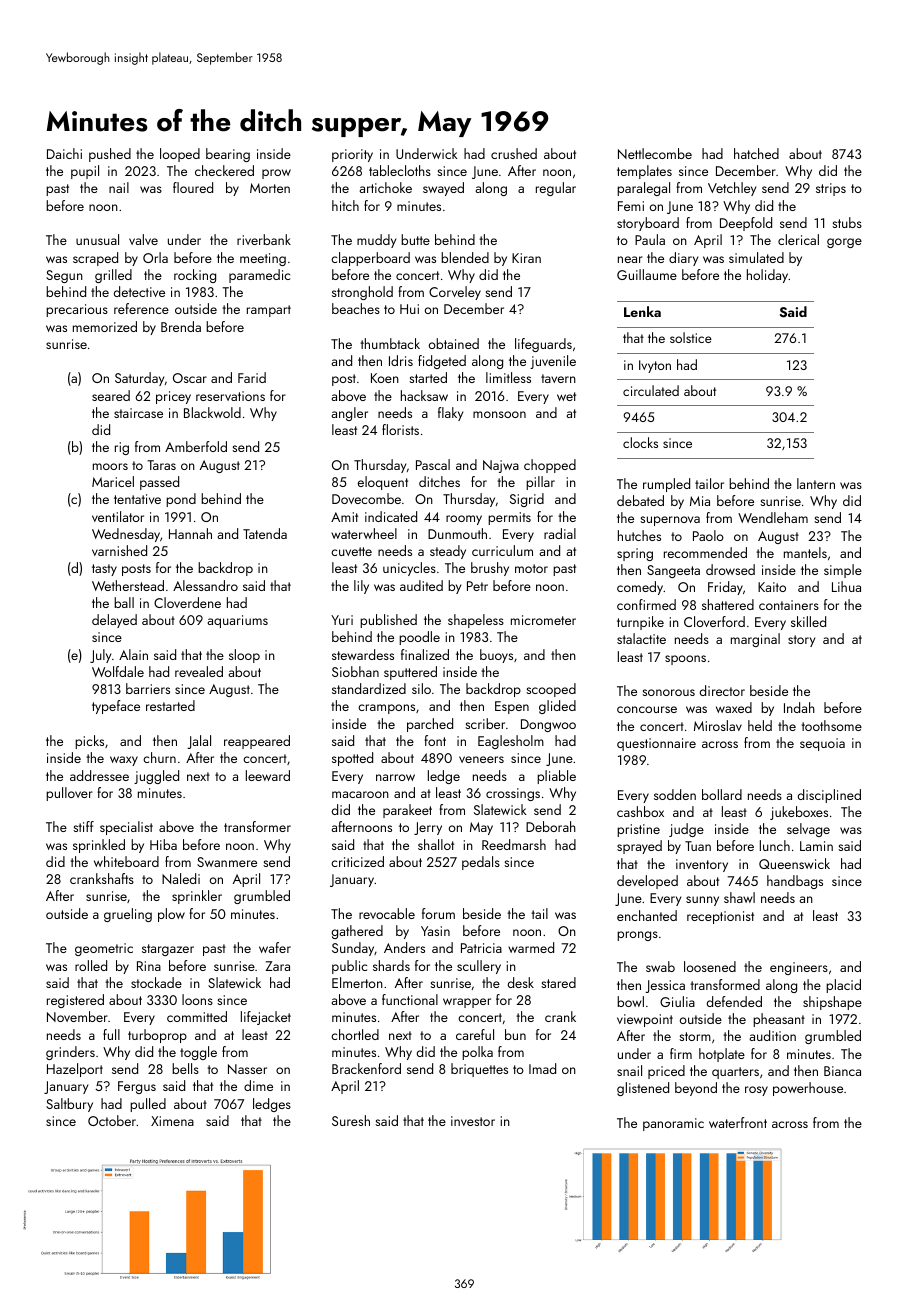  I want to click on Yuri, so click(342, 620).
